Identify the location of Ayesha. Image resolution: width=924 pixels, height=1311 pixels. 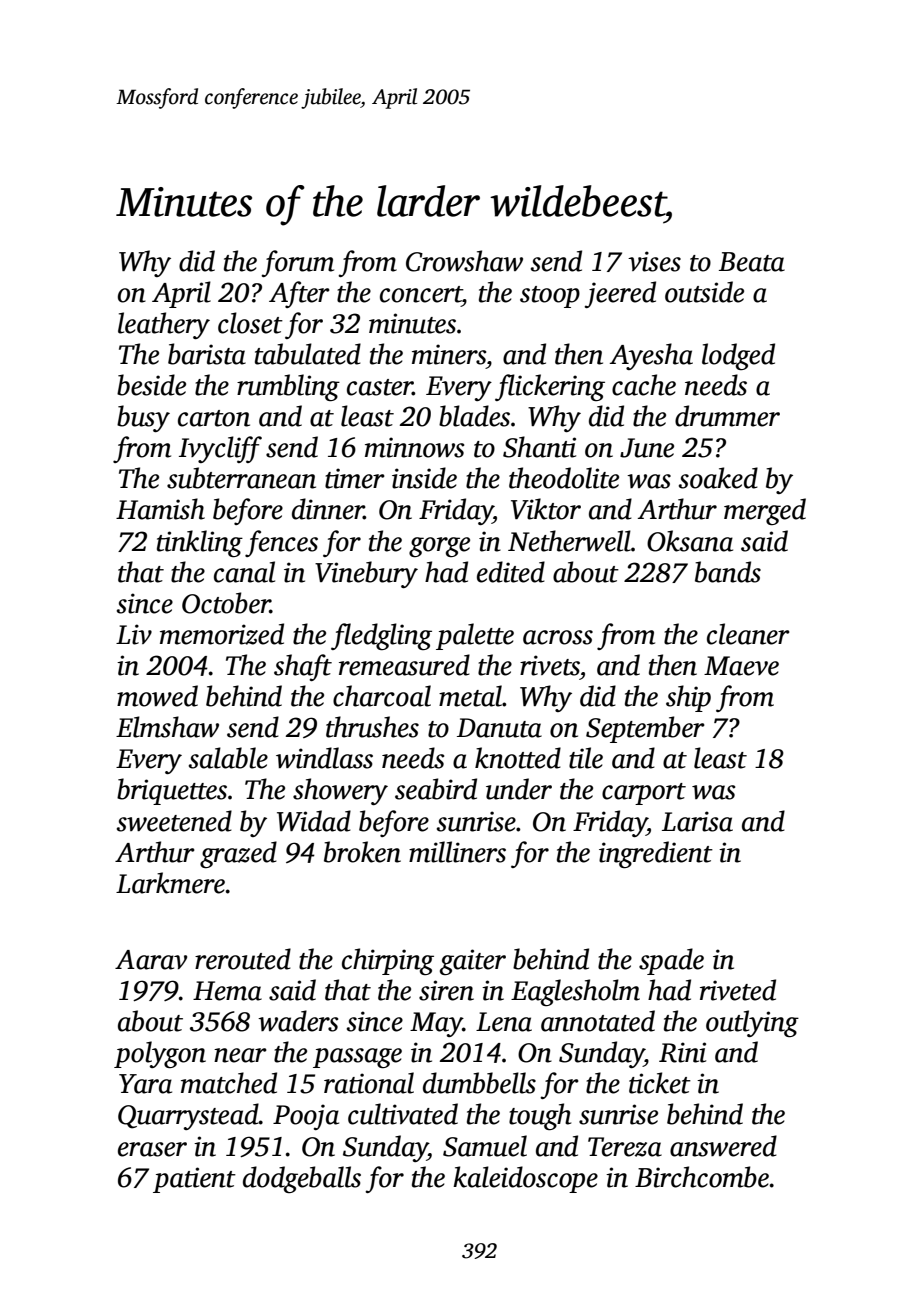
(651, 356).
